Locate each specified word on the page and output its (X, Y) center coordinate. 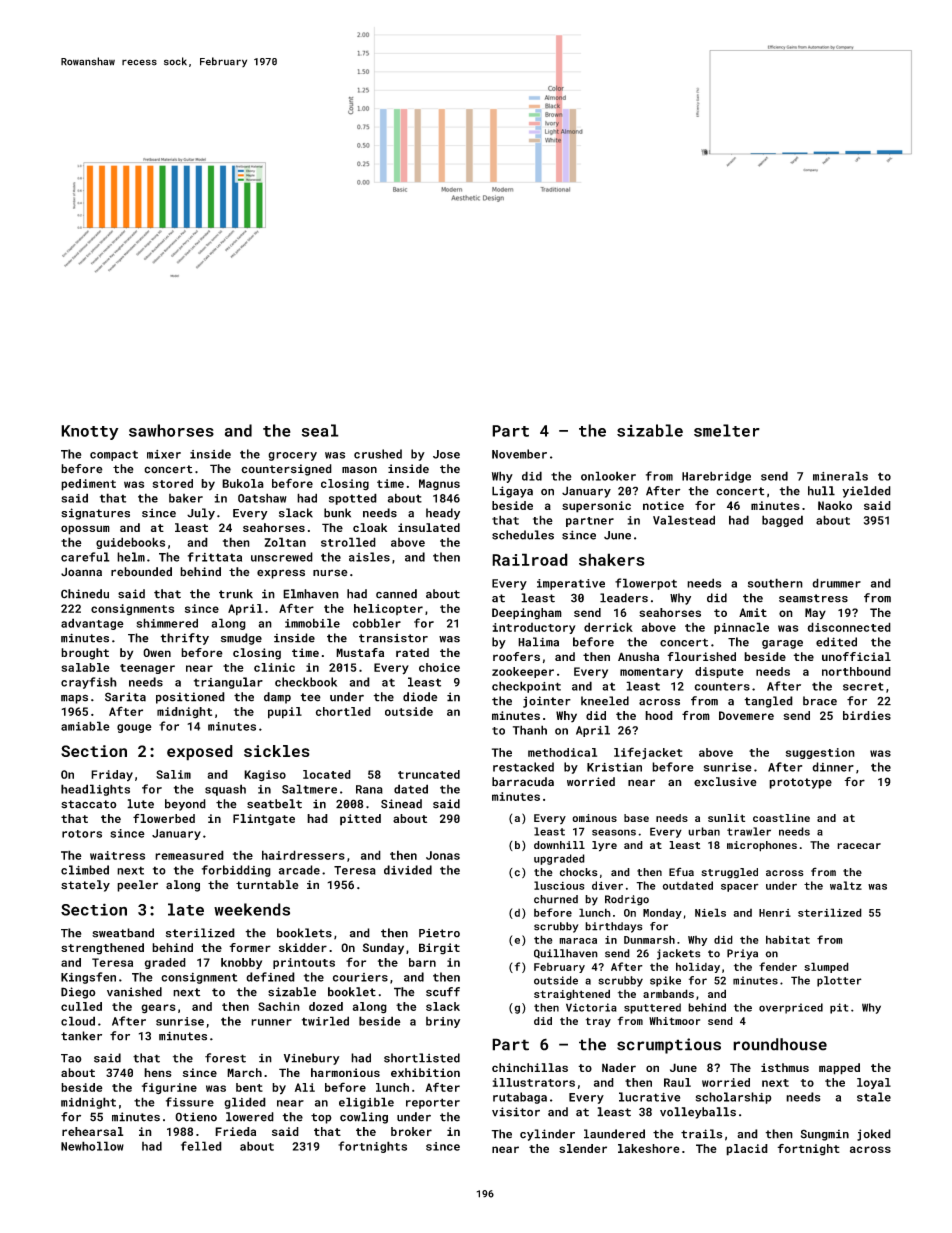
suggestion (820, 753)
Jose (446, 454)
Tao (71, 1058)
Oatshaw (262, 498)
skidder (303, 947)
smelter (727, 430)
